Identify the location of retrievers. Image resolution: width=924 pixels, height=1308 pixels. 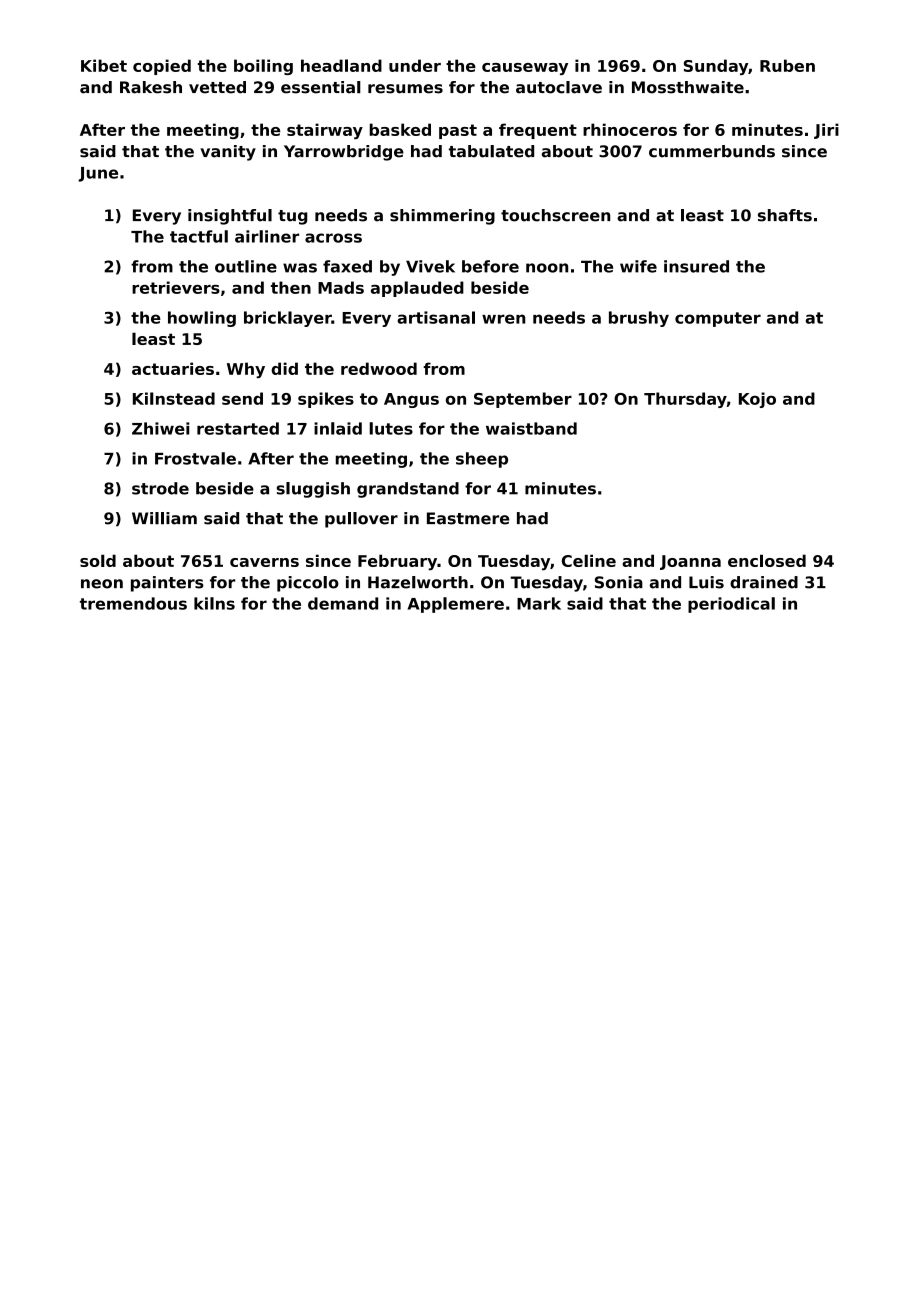
(176, 287).
